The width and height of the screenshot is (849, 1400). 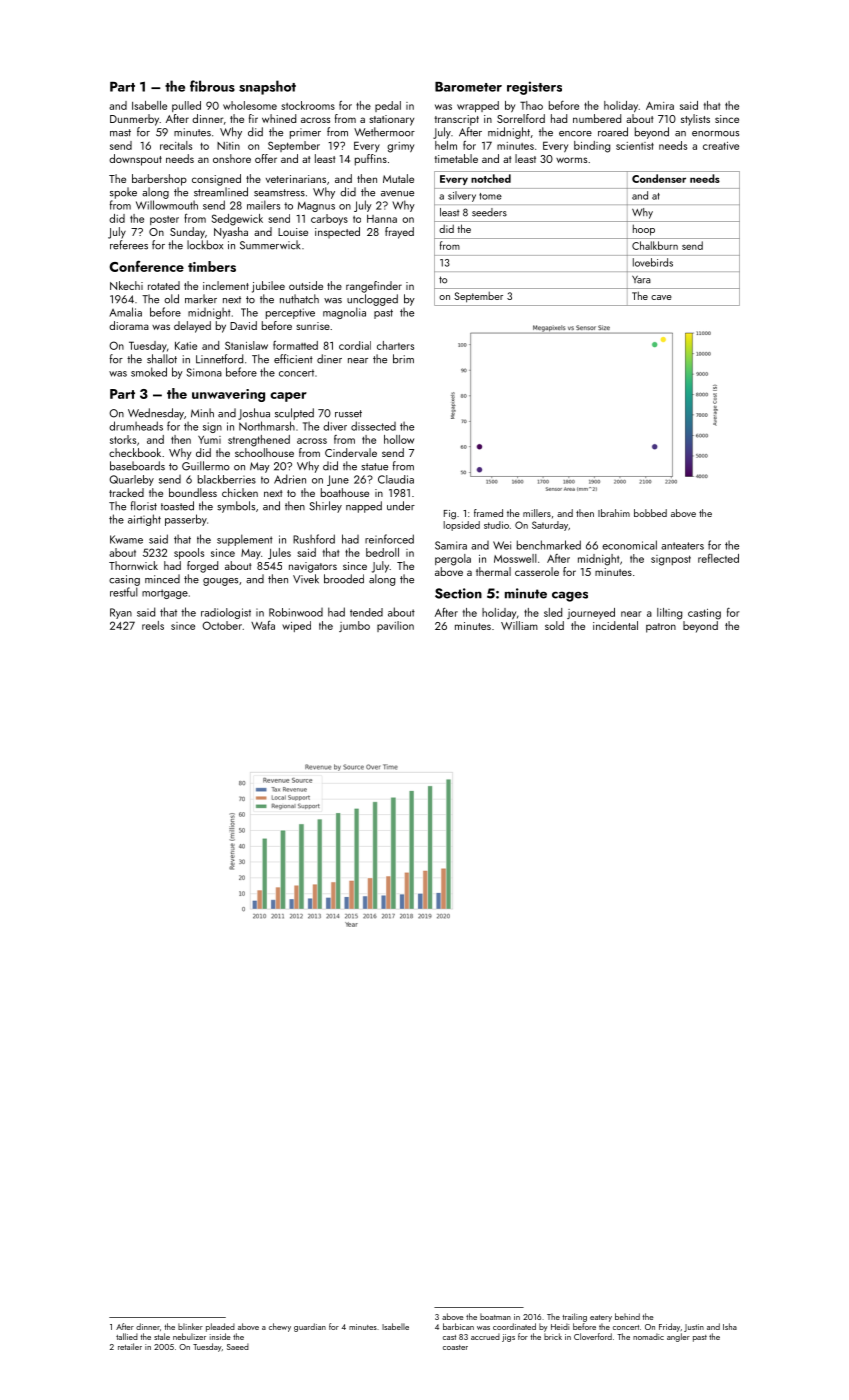 What do you see at coordinates (403, 359) in the screenshot?
I see `brim` at bounding box center [403, 359].
